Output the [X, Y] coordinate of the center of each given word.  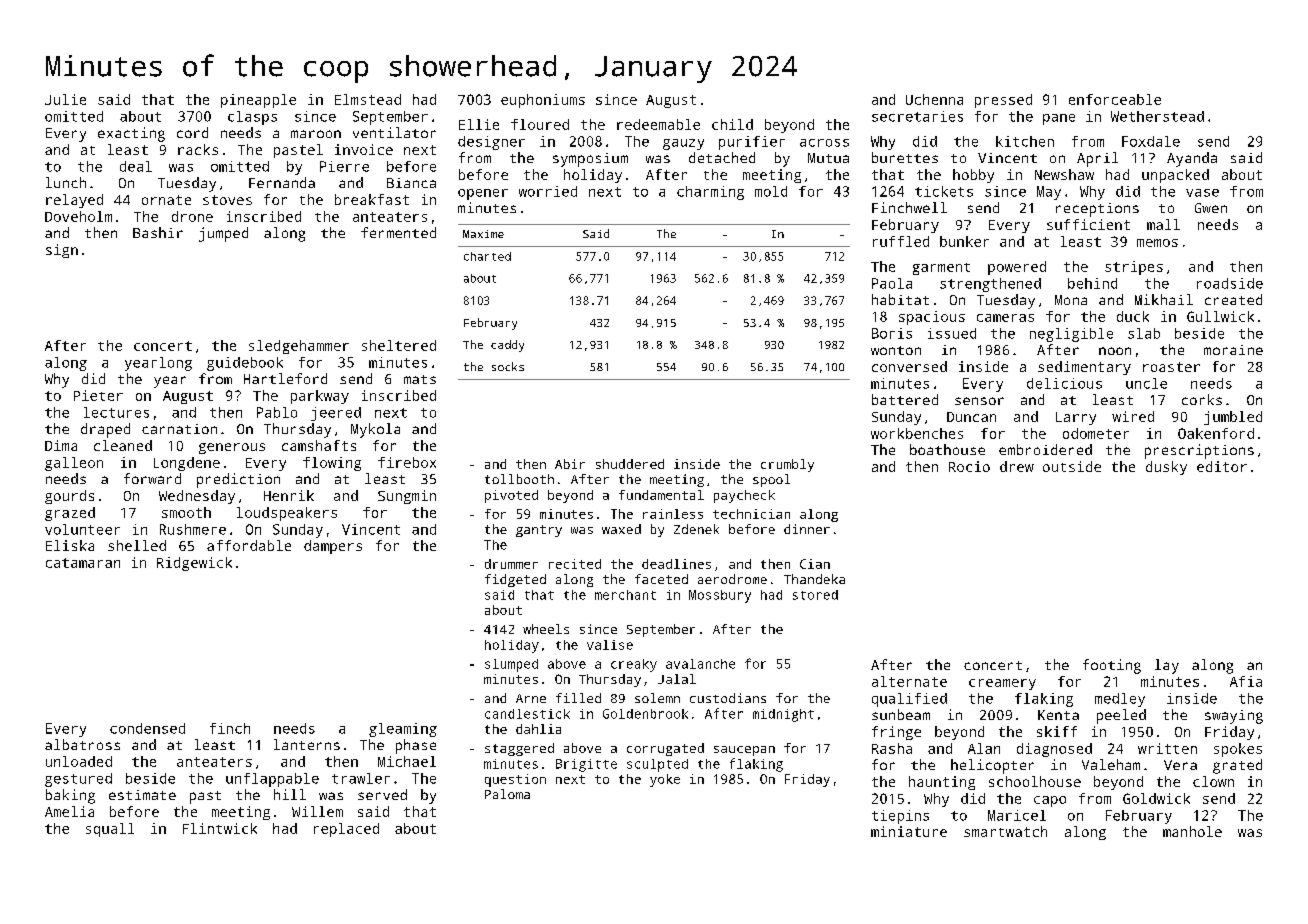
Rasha [892, 748]
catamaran [83, 563]
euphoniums [543, 101]
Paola [892, 283]
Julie [65, 99]
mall [1163, 224]
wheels [546, 629]
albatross [82, 744]
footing [1112, 666]
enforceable [1115, 99]
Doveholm [78, 216]
